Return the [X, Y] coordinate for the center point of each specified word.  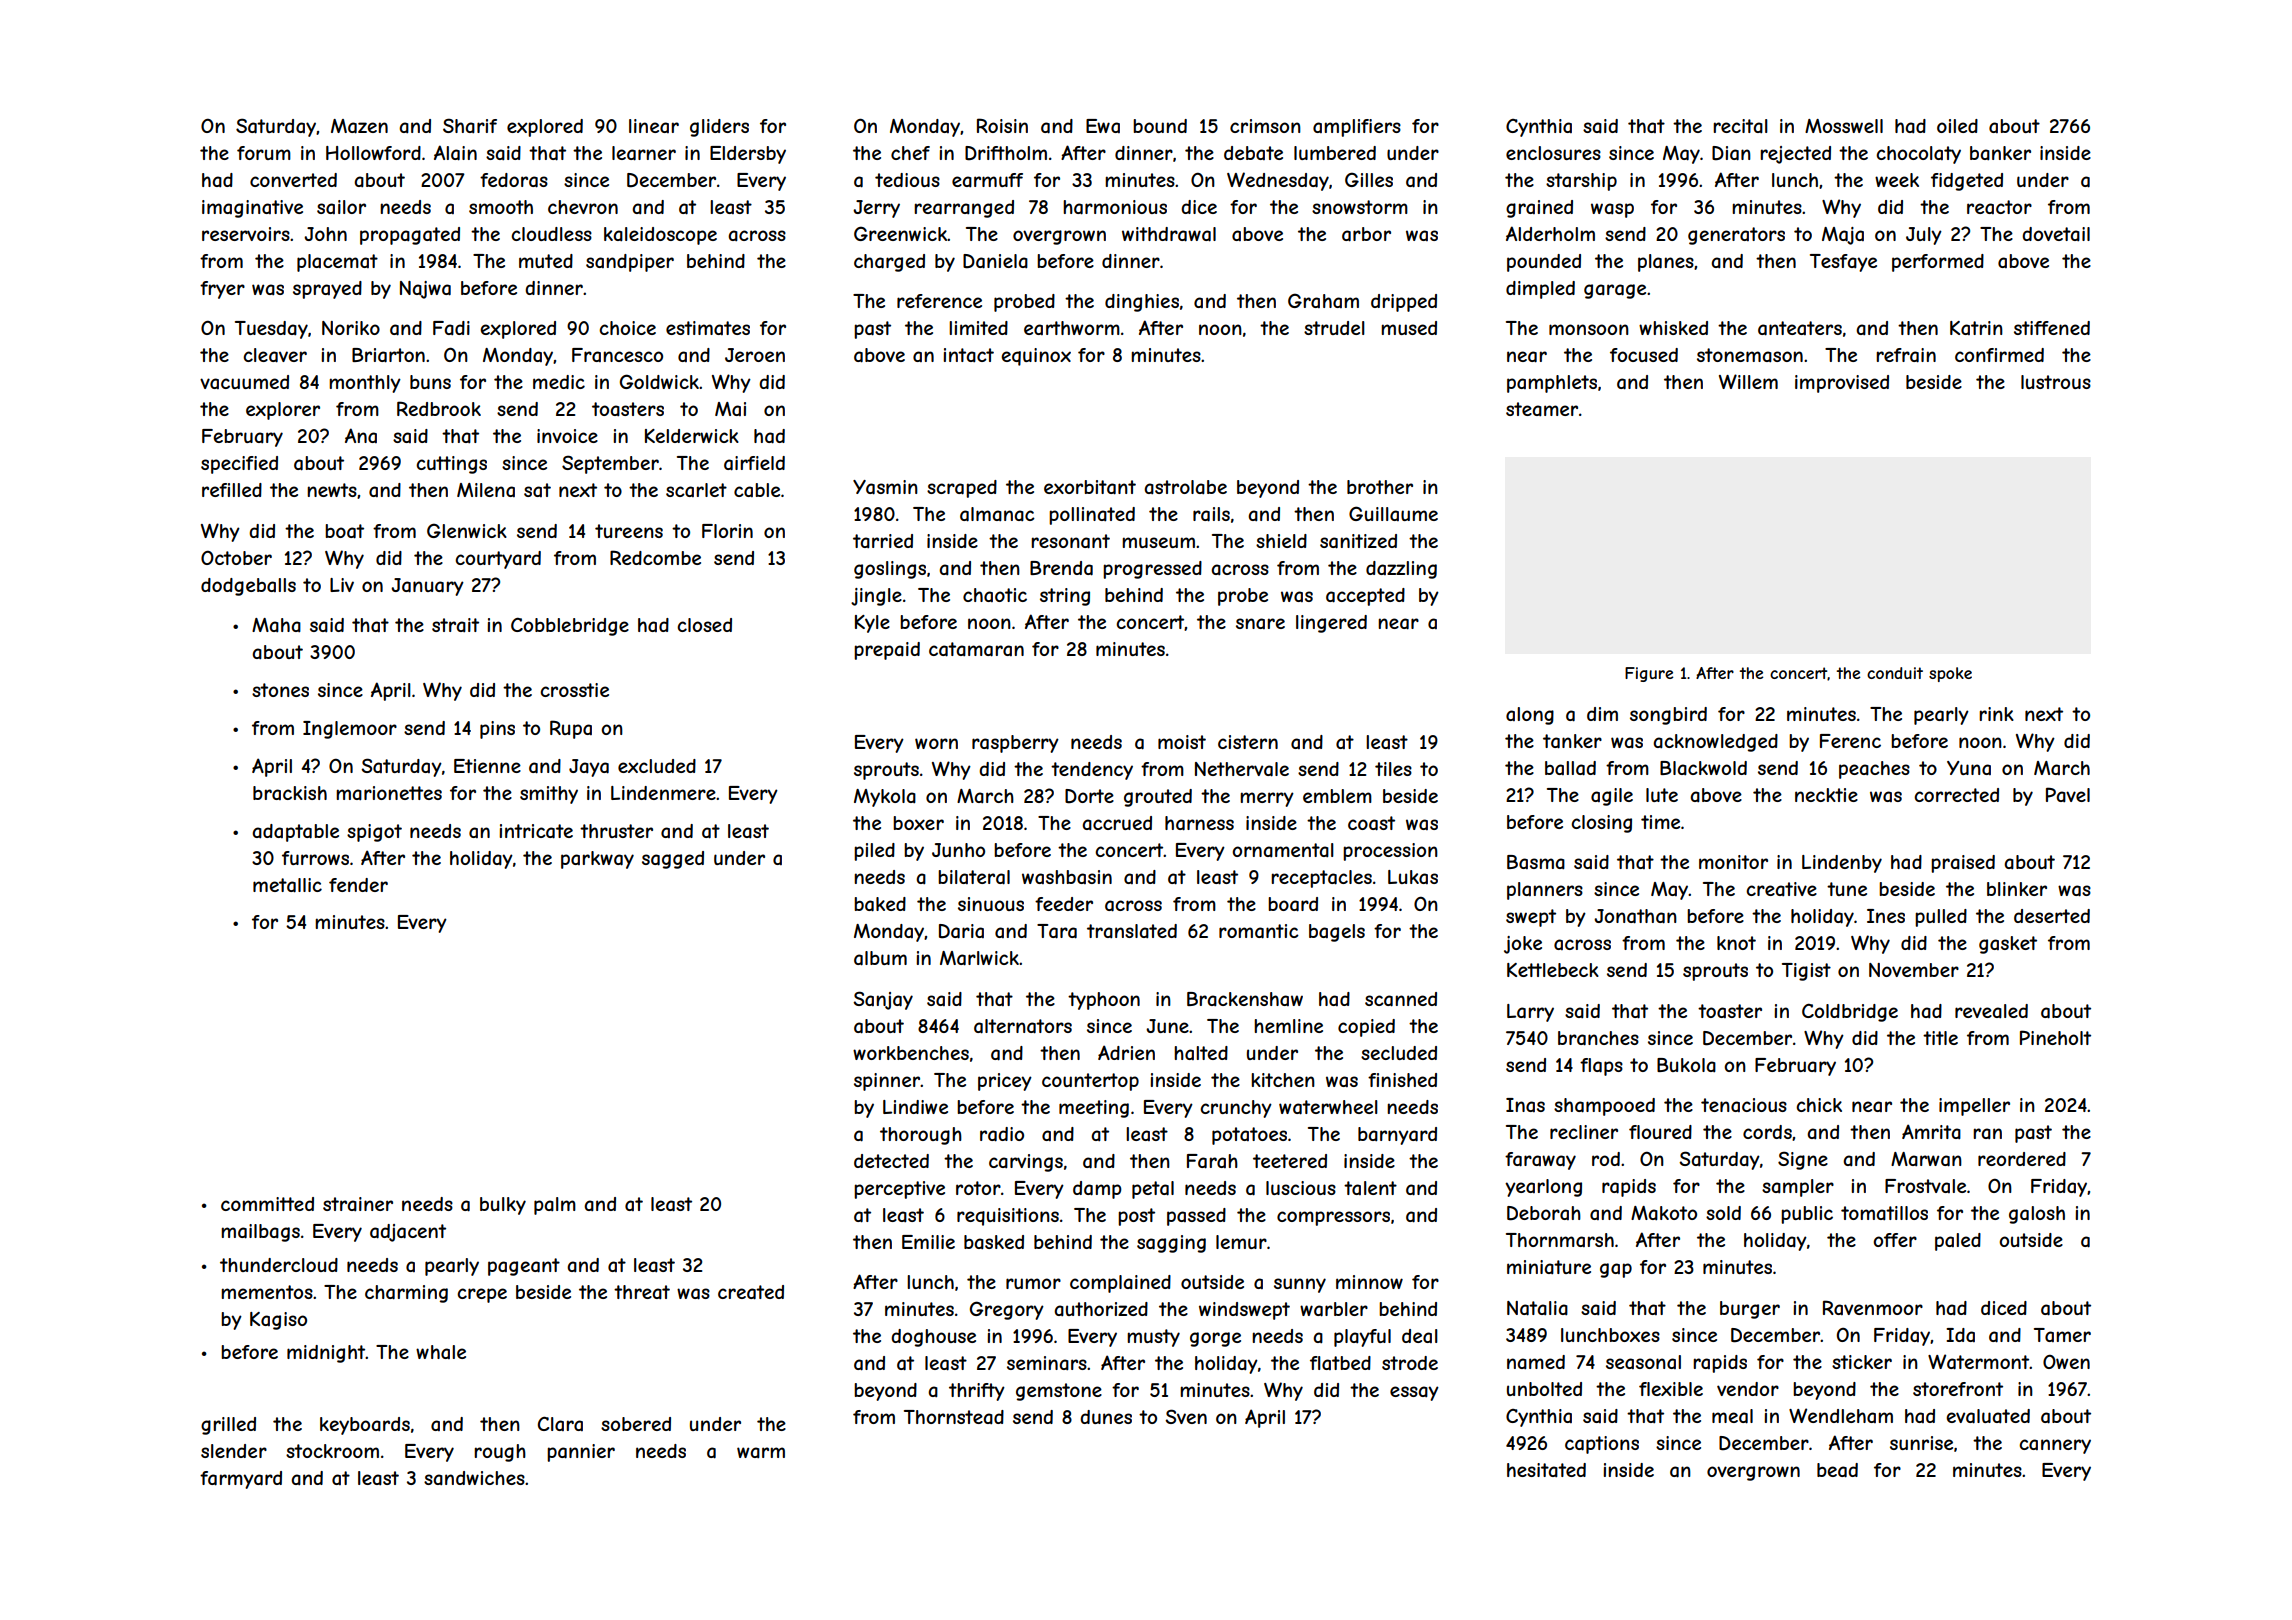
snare [1260, 623]
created [751, 1292]
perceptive [899, 1190]
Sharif [470, 125]
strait [455, 625]
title [1940, 1038]
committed [267, 1204]
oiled [1957, 126]
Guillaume [1393, 513]
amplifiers [1357, 128]
